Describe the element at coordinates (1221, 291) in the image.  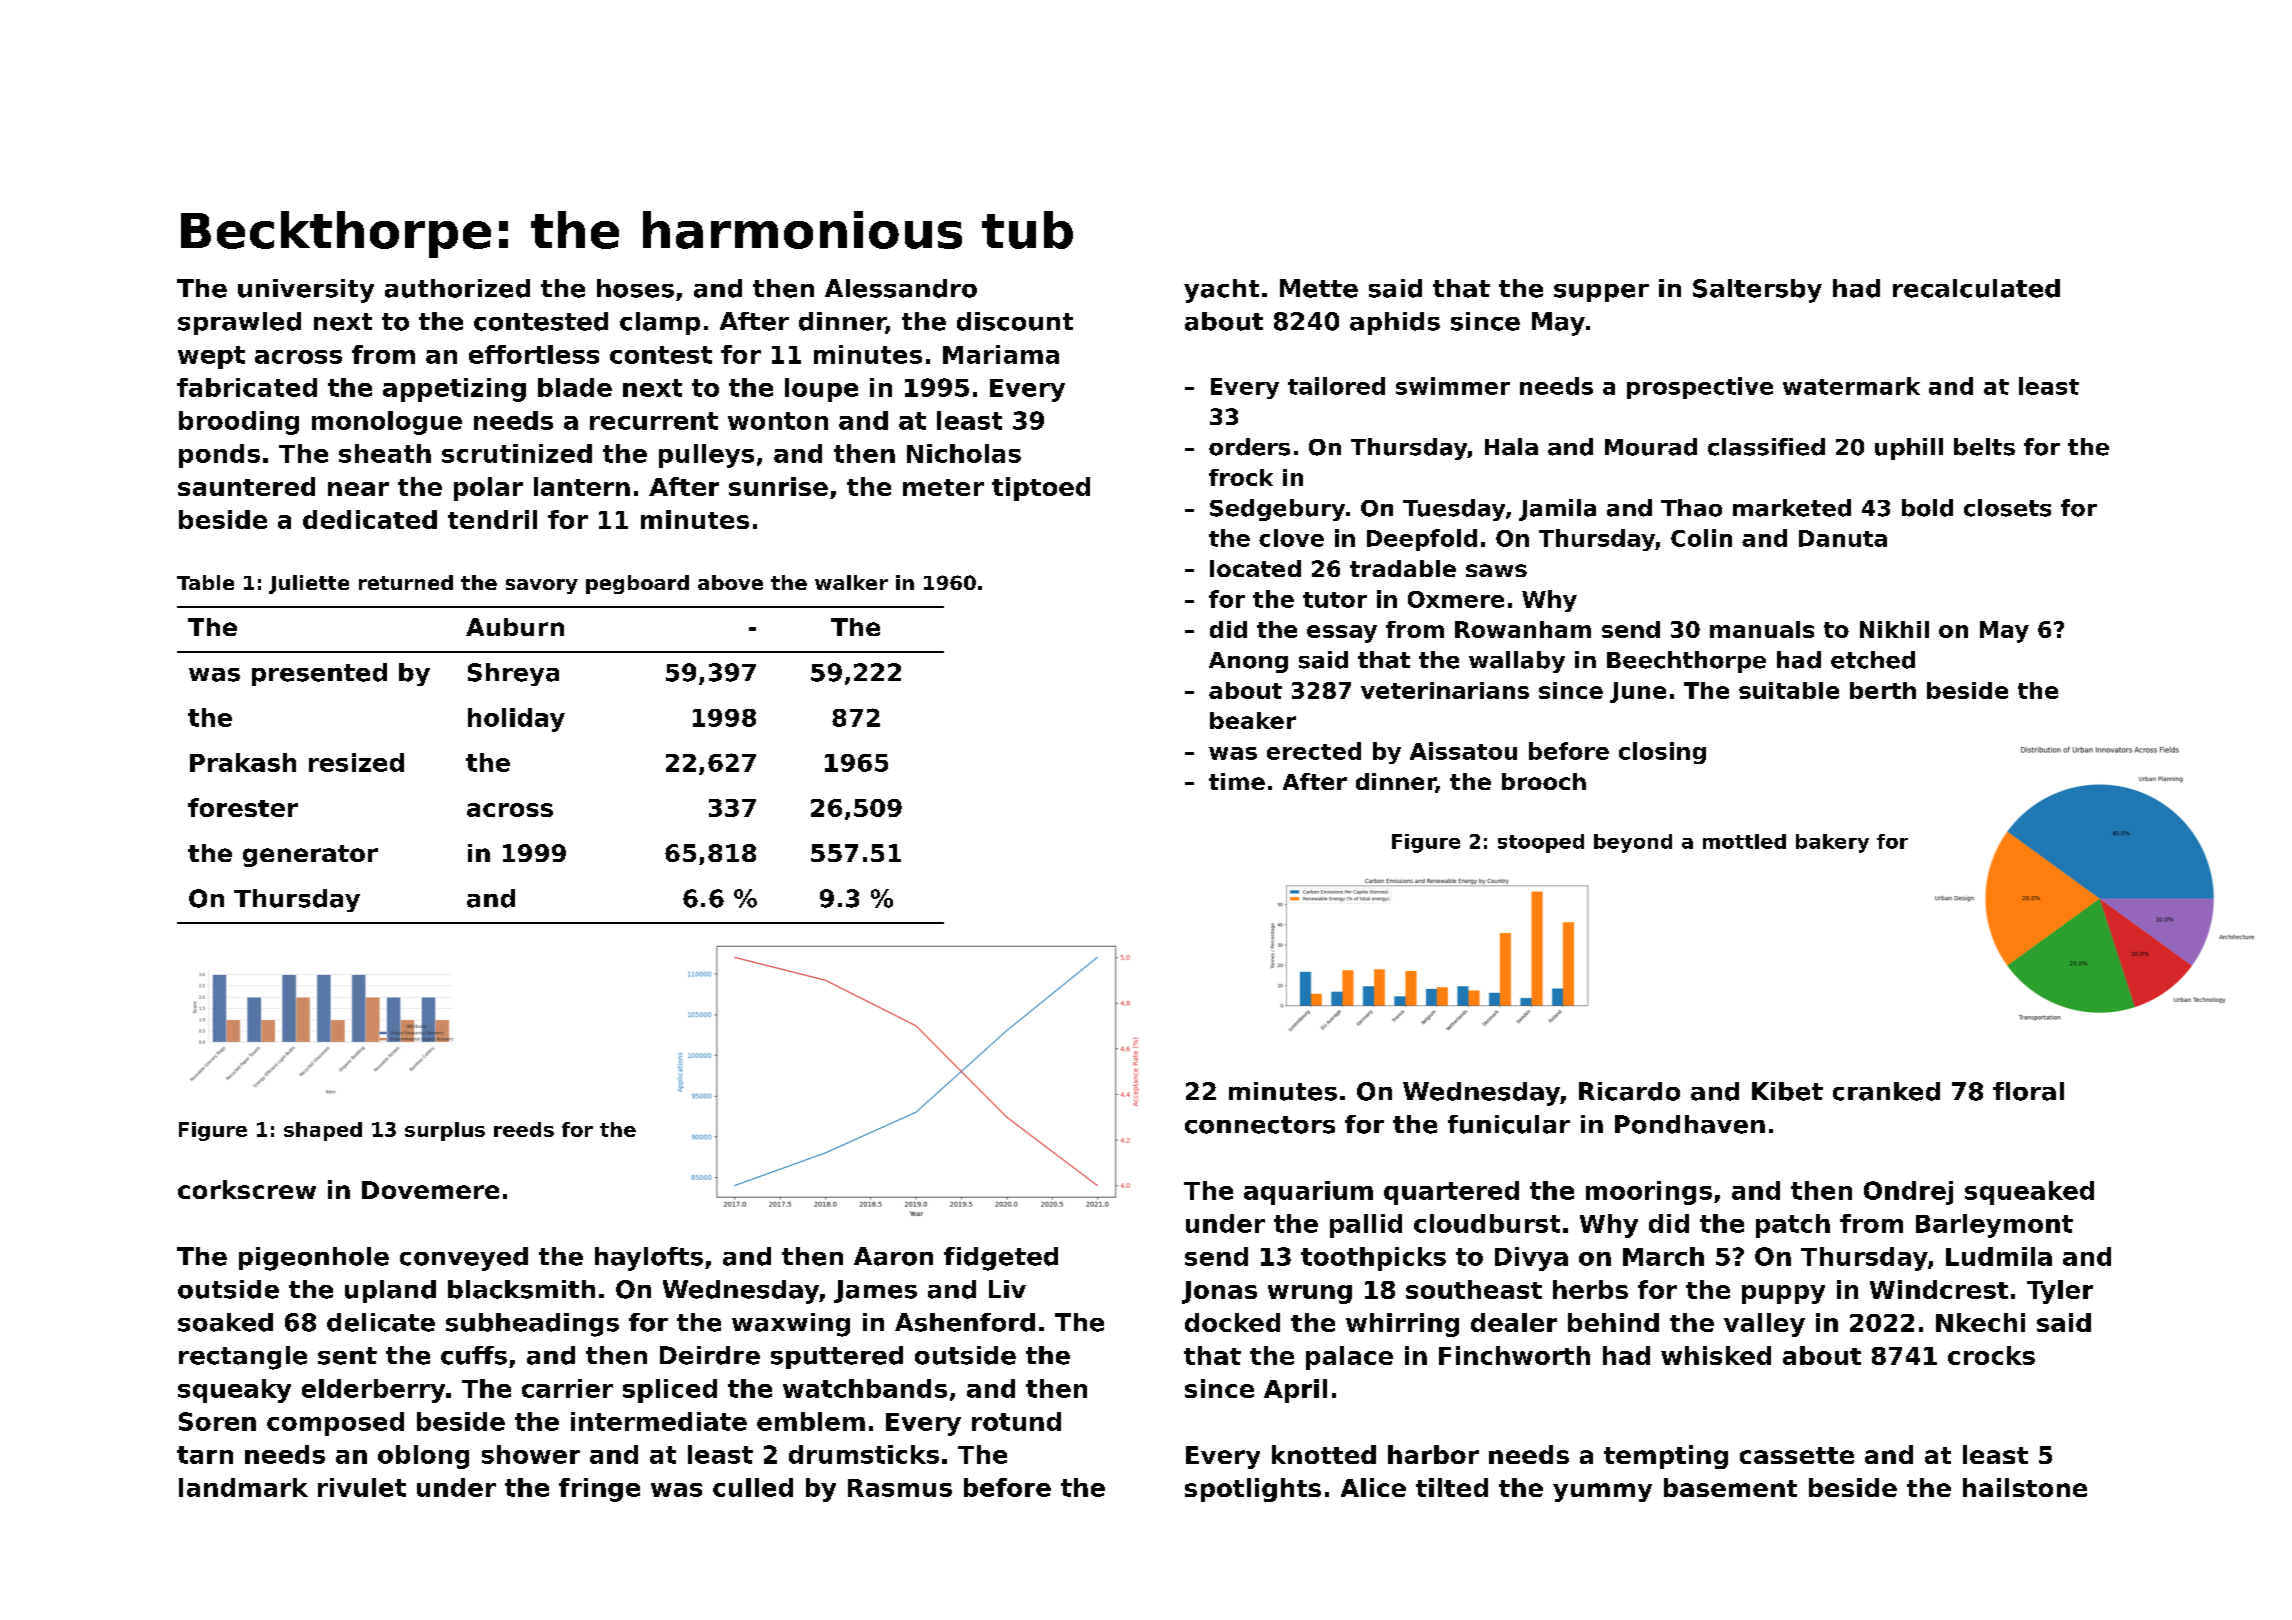
I see `yacht` at that location.
